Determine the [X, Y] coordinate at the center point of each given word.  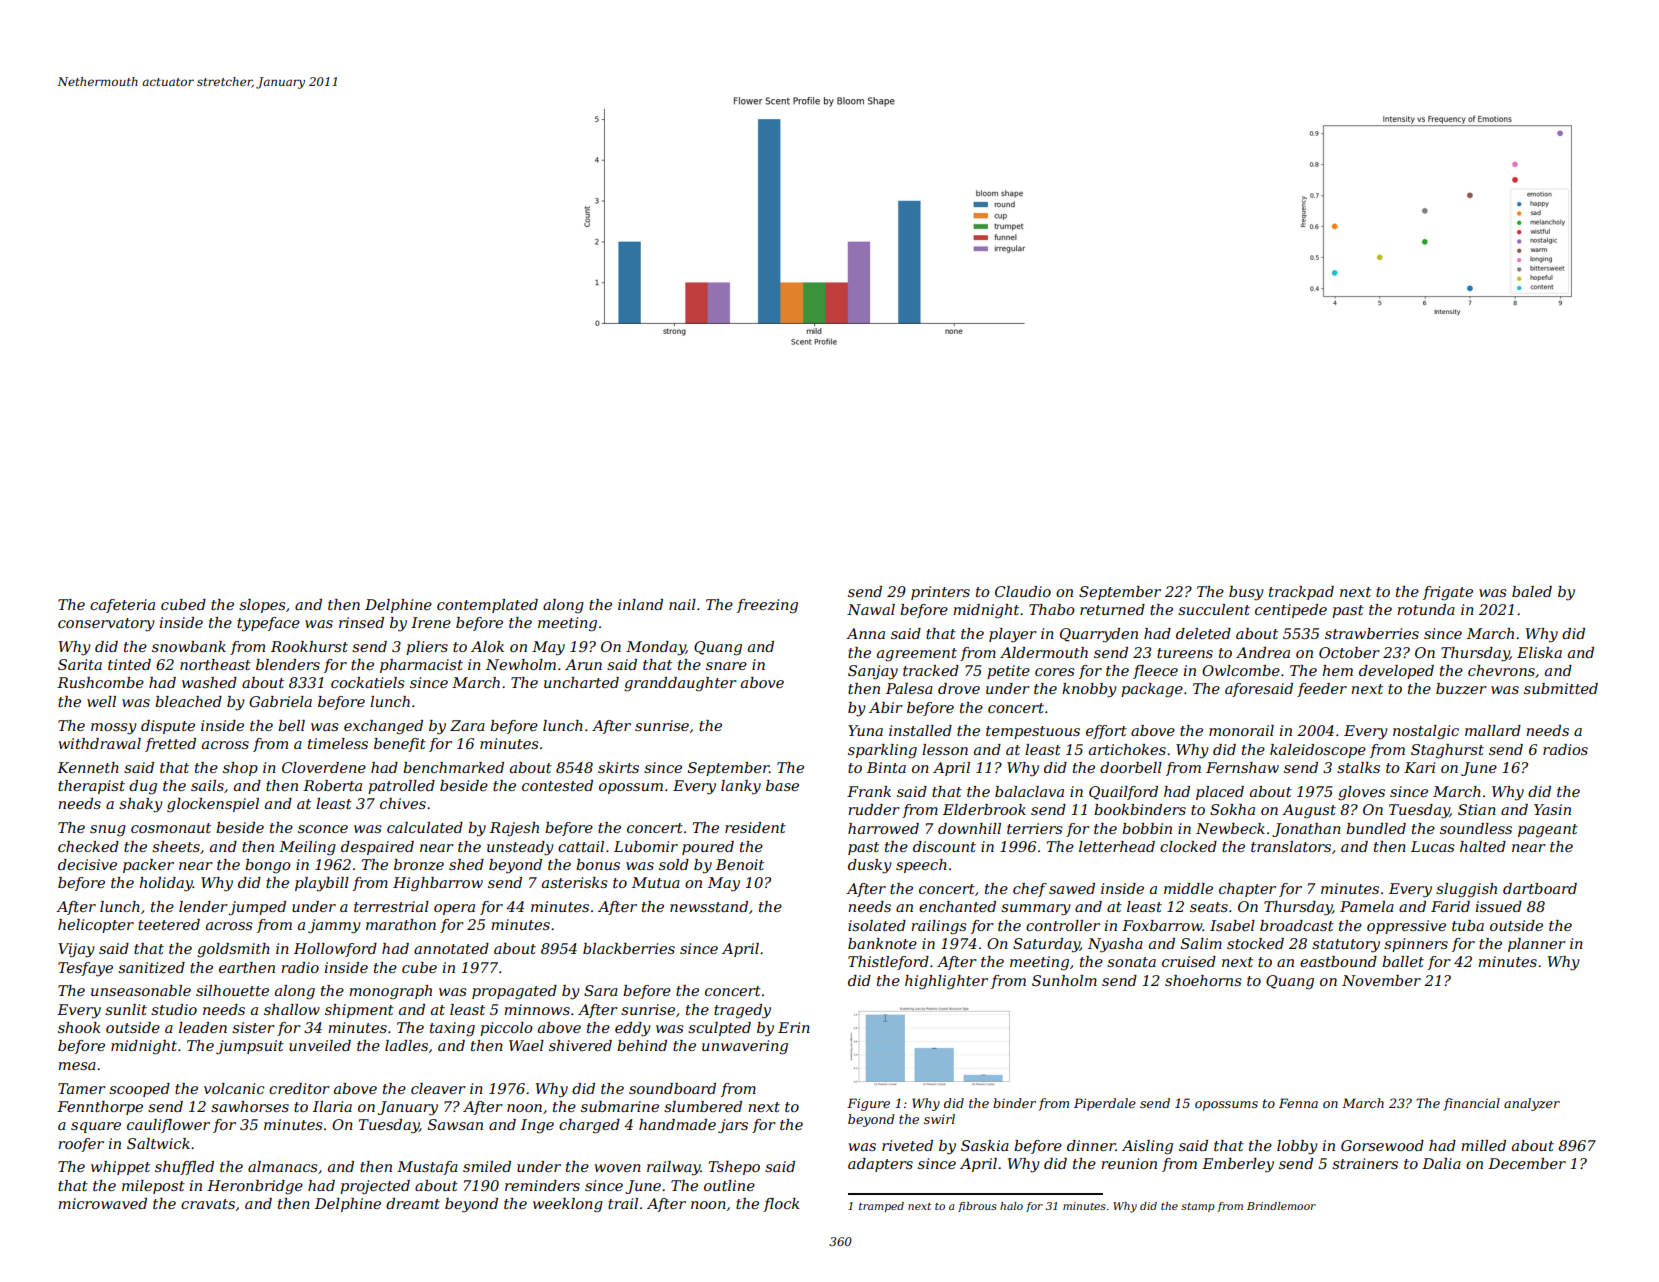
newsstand [709, 906]
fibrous [977, 1207]
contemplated [487, 606]
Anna [865, 633]
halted [1483, 846]
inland [640, 604]
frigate [1448, 593]
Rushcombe [100, 682]
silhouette [232, 990]
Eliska [1539, 652]
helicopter [96, 926]
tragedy [742, 1011]
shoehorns [1203, 980]
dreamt [413, 1203]
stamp [1198, 1207]
